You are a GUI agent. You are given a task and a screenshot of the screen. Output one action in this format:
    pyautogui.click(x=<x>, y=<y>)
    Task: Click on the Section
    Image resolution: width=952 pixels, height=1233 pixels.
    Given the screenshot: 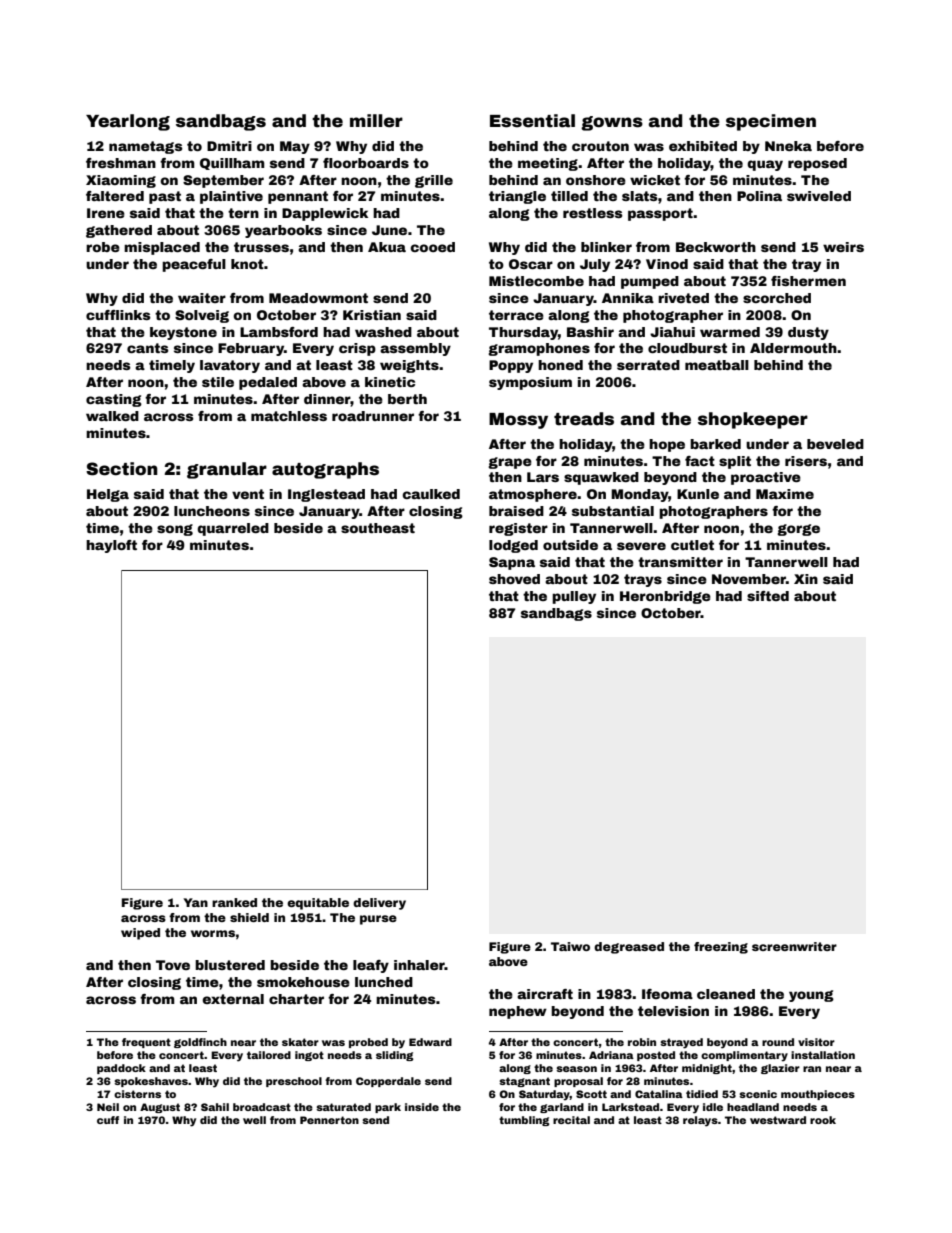 What is the action you would take?
    pyautogui.click(x=122, y=469)
